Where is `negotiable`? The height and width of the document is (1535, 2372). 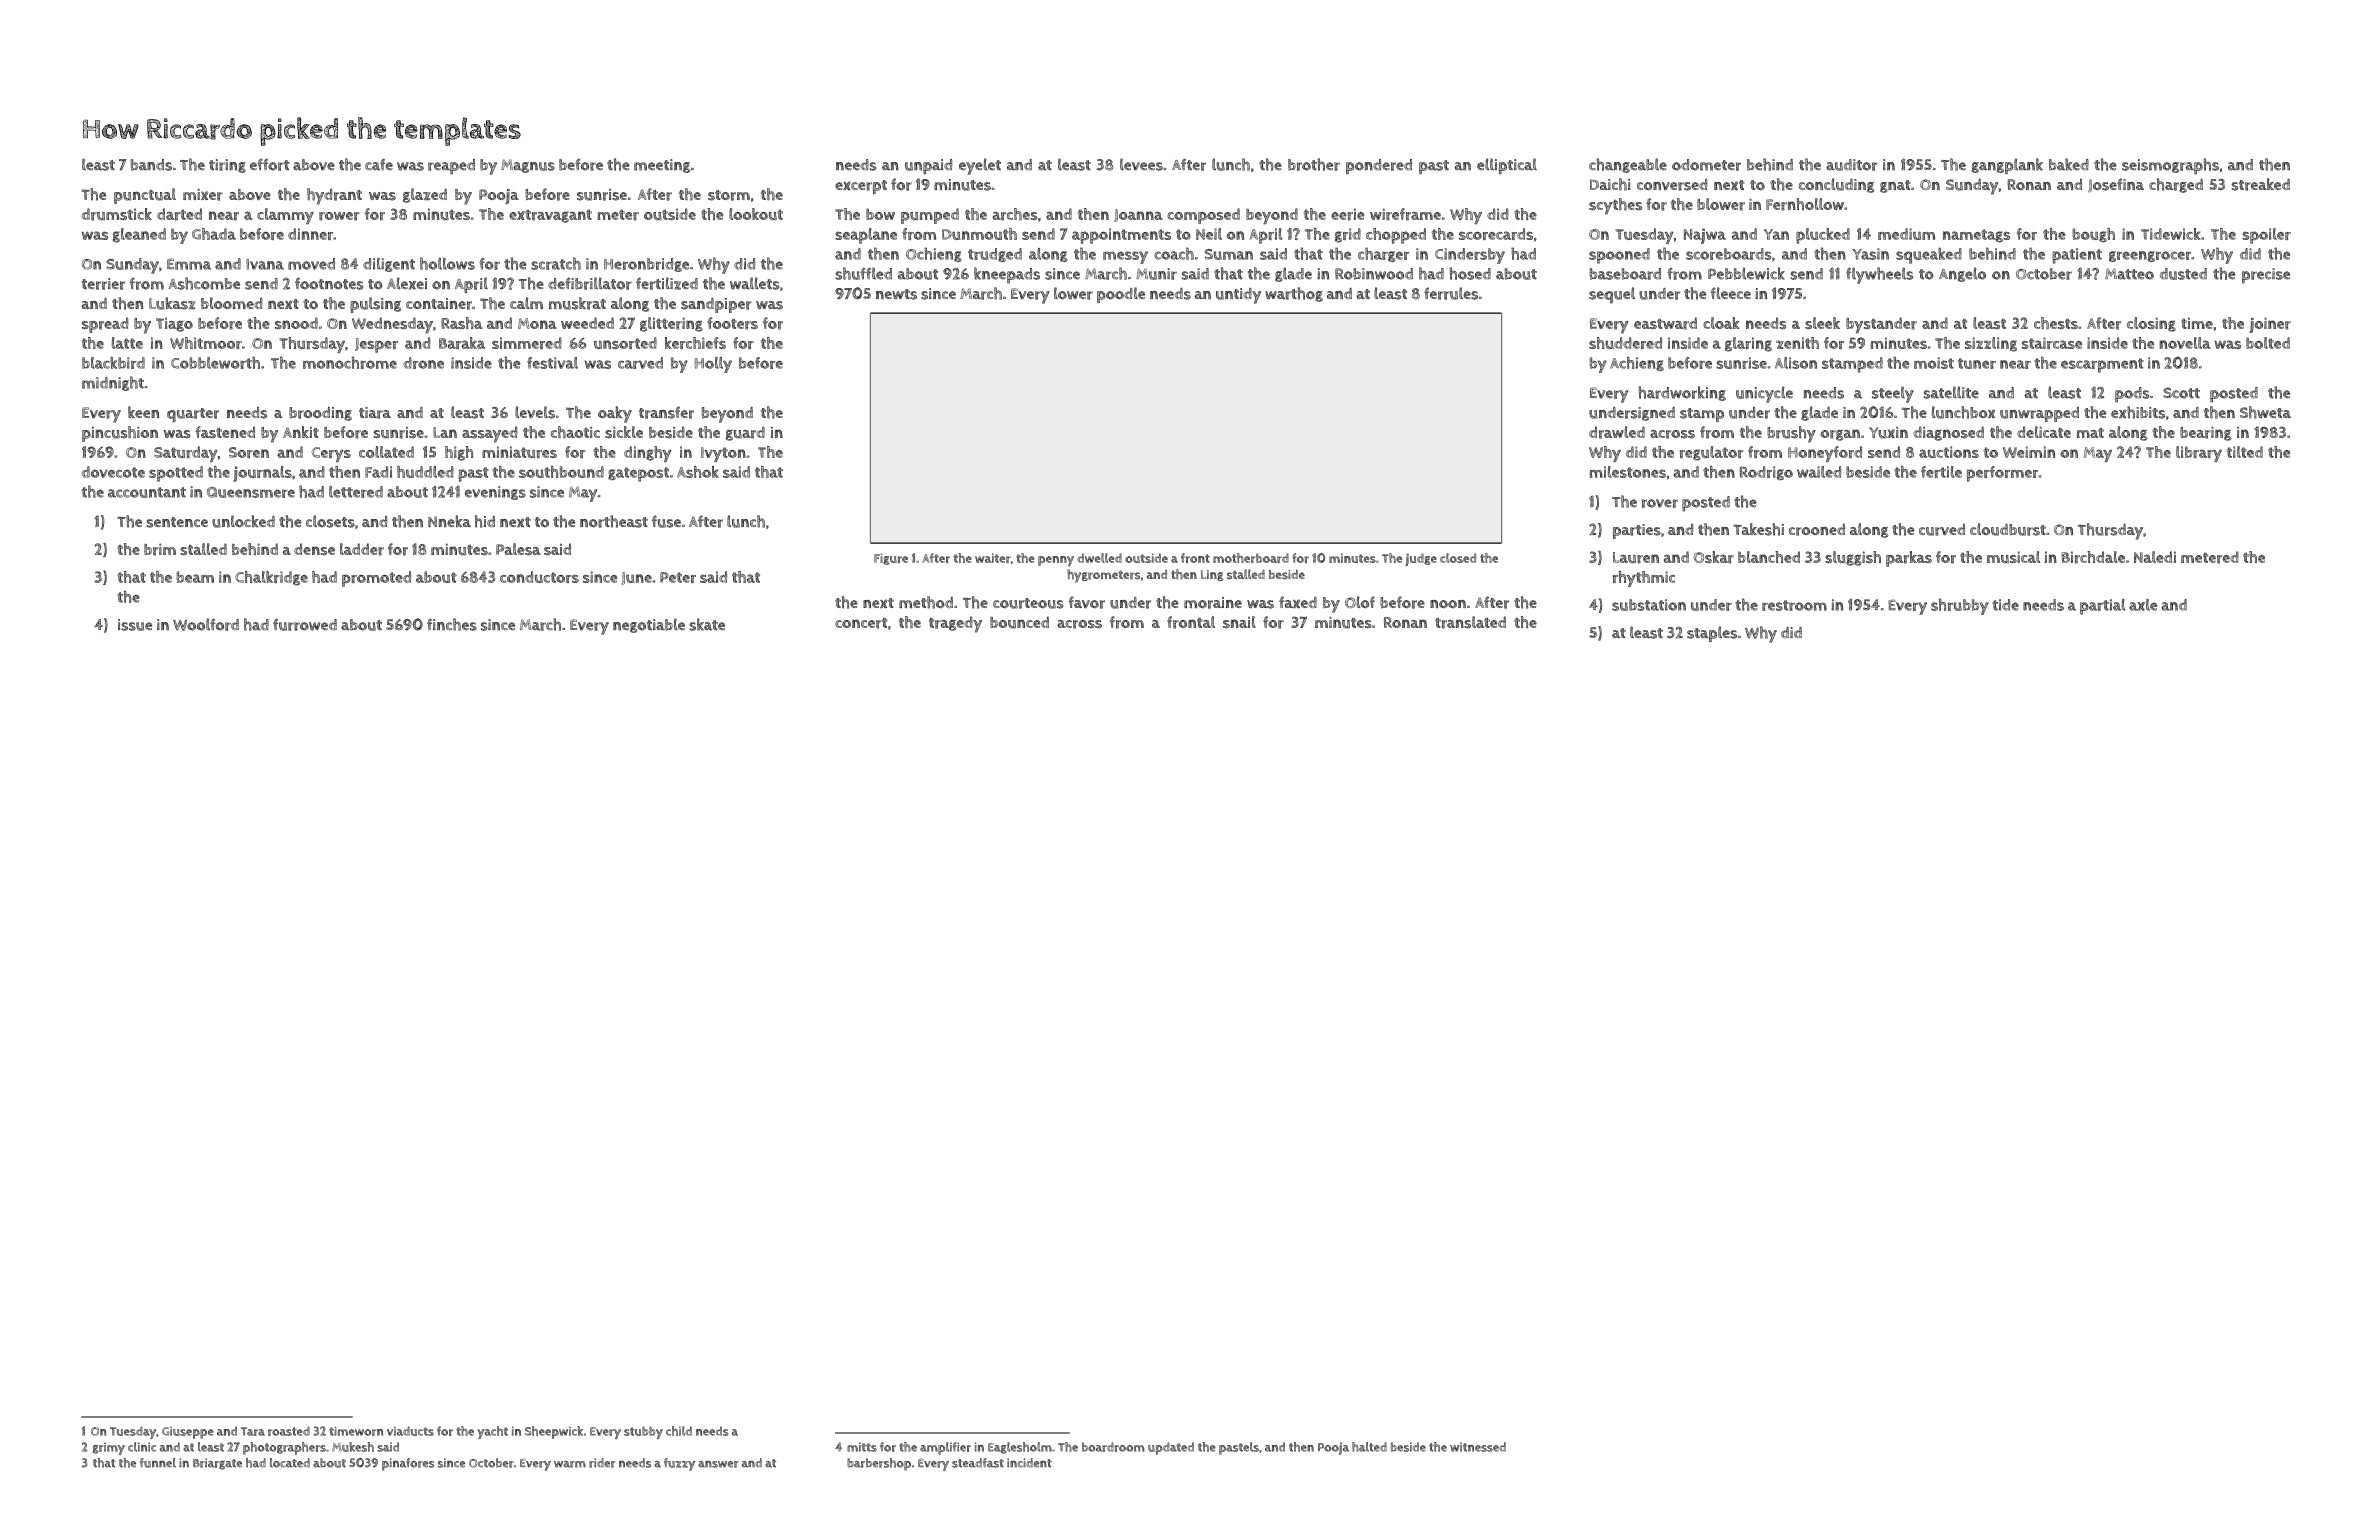 negotiable is located at coordinates (649, 625).
